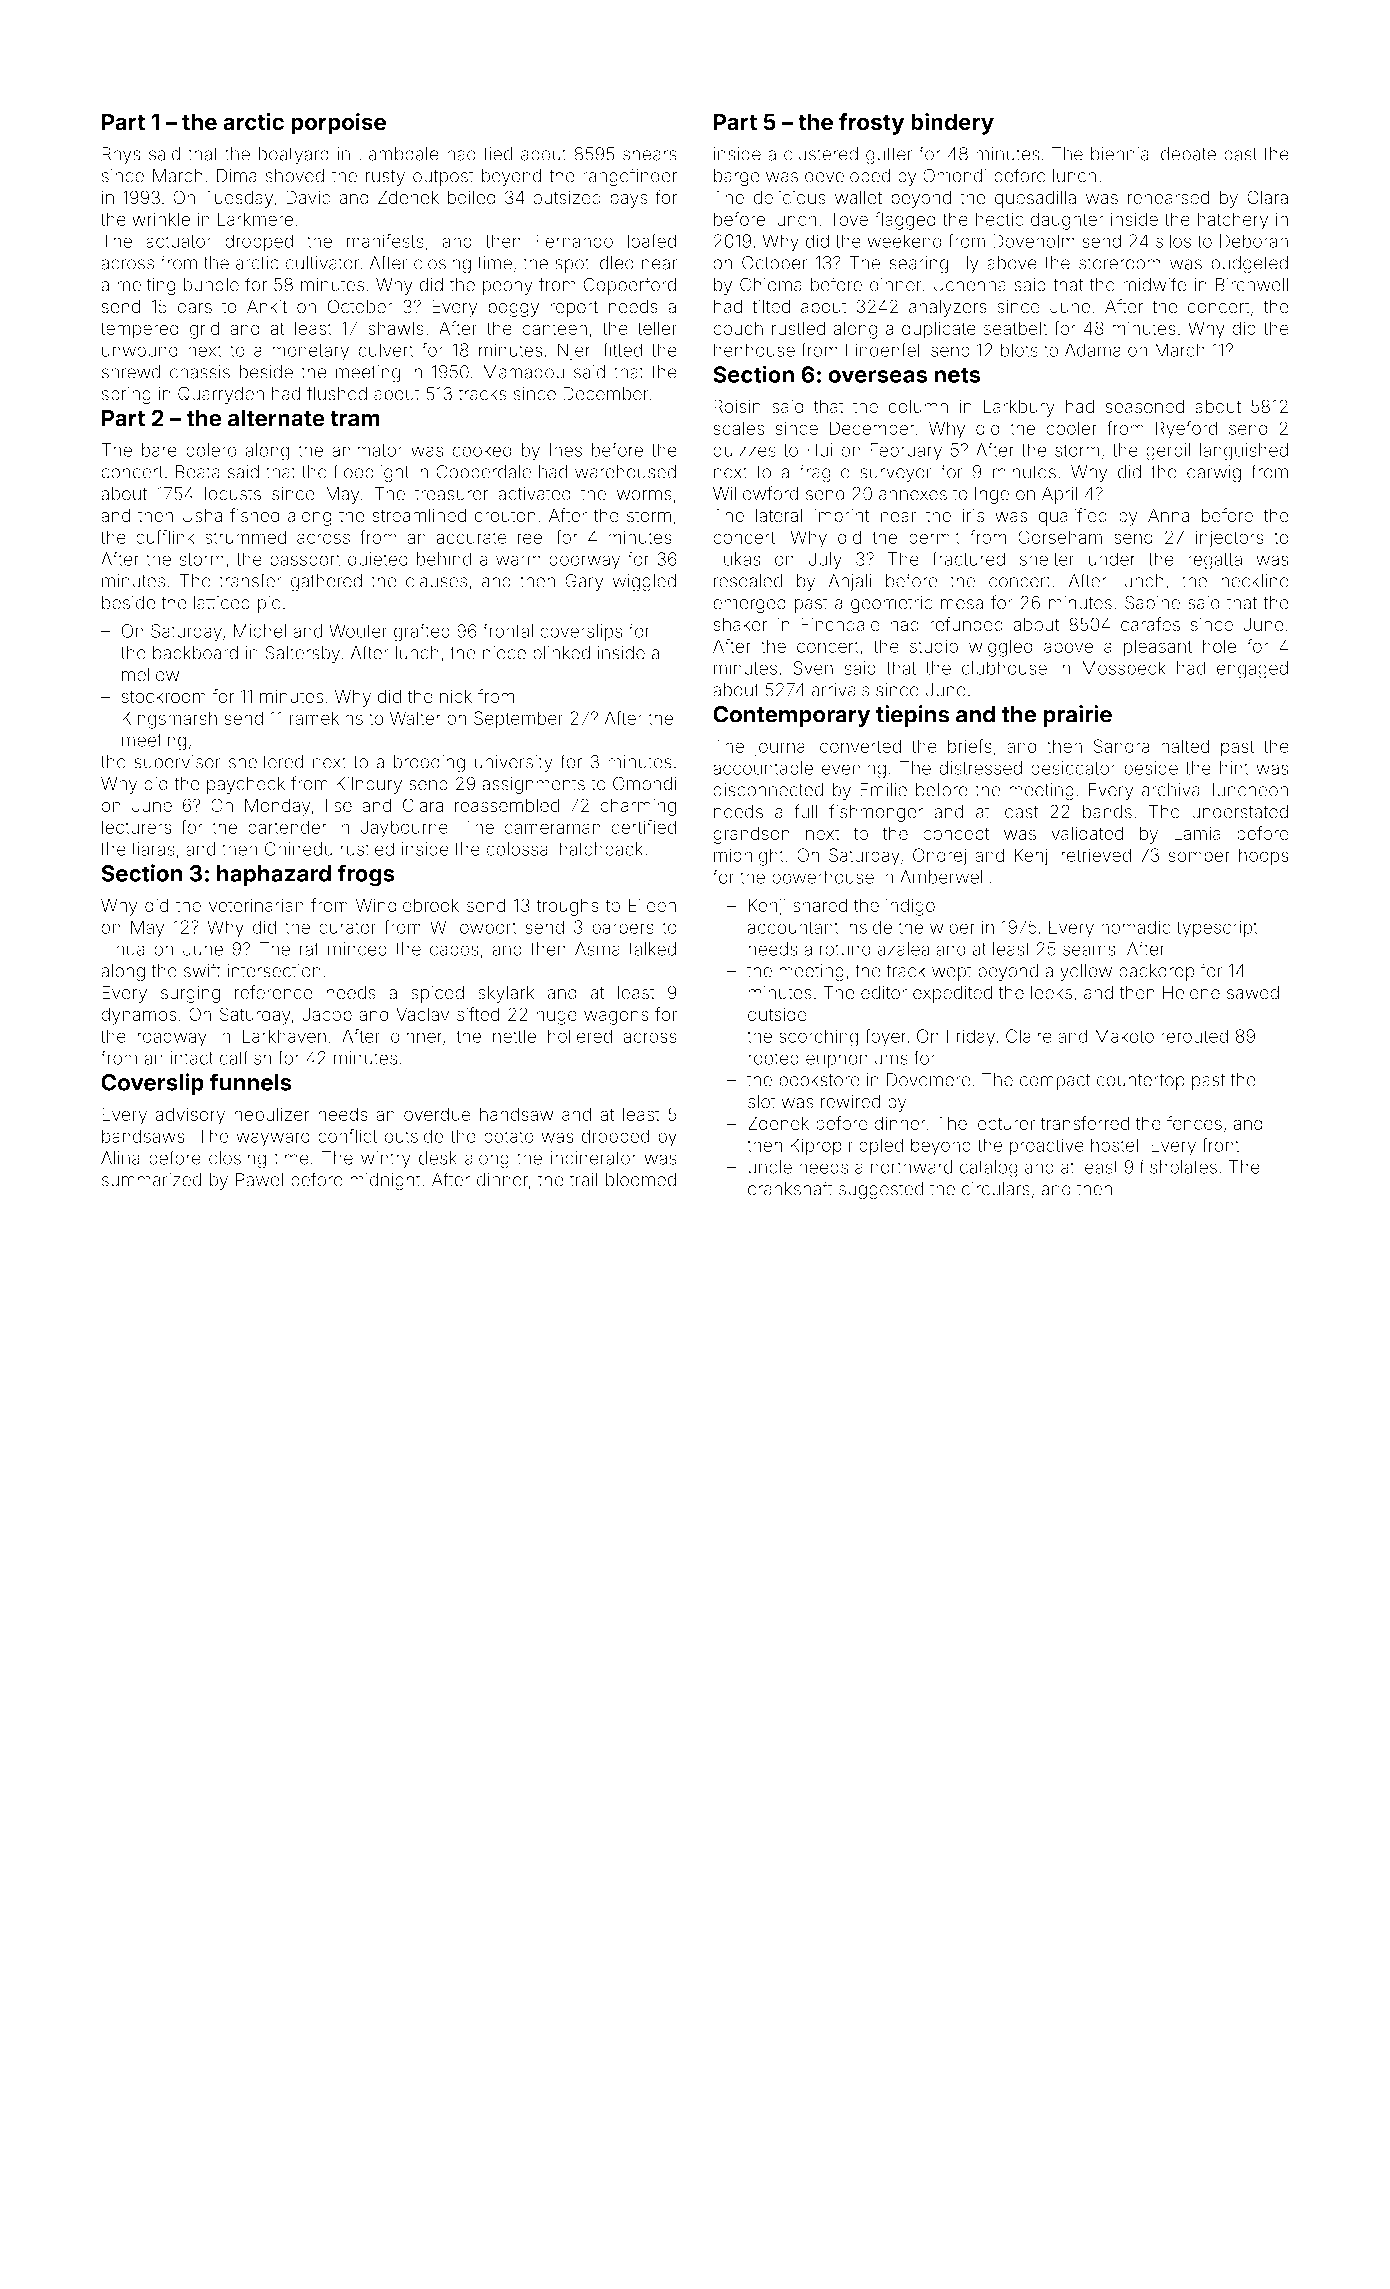 The image size is (1390, 2289). I want to click on slot, so click(762, 1102).
